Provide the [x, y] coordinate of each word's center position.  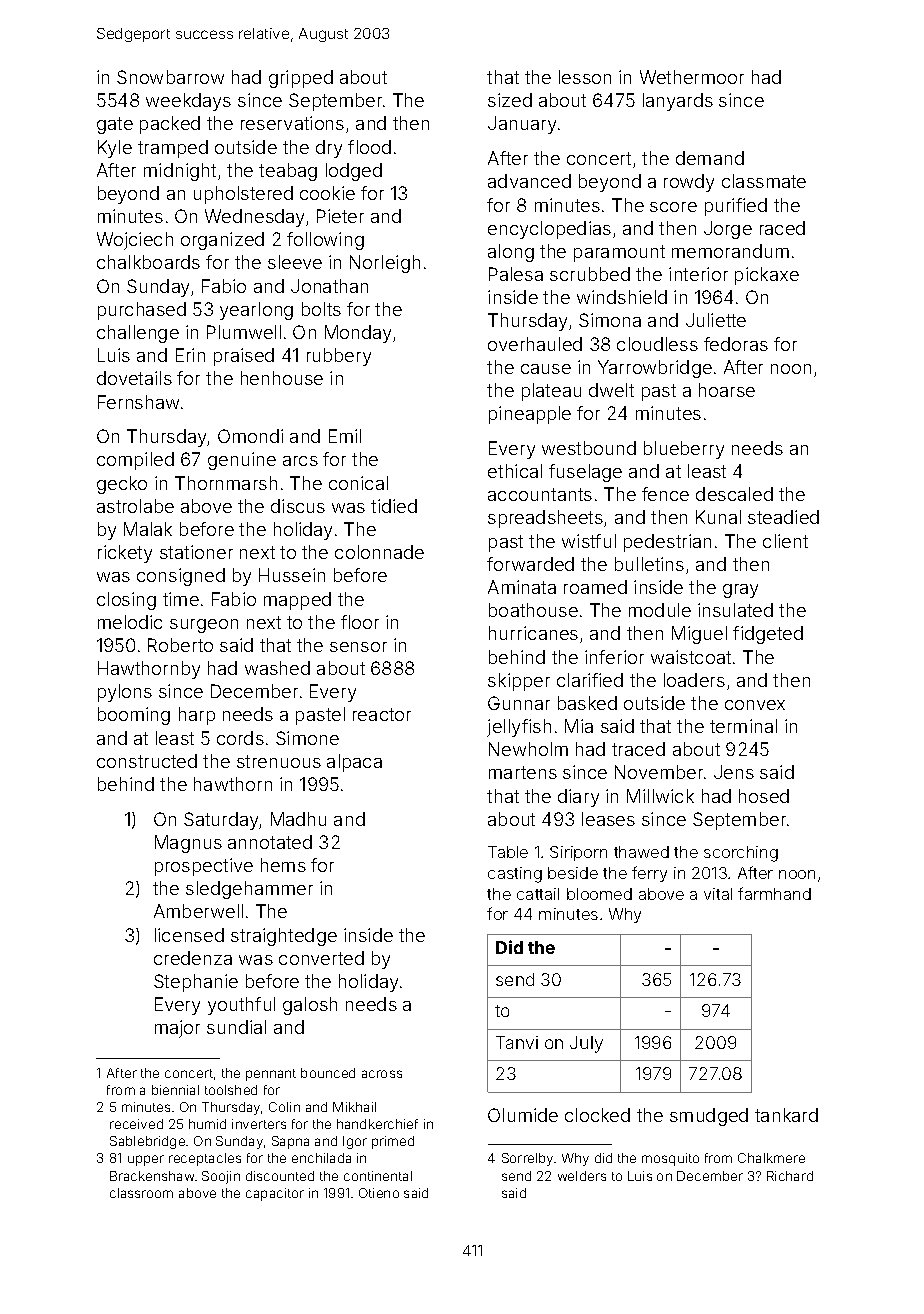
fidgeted [768, 635]
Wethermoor [692, 77]
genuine [242, 461]
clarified [590, 680]
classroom [141, 1193]
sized [510, 100]
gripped [301, 79]
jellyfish [519, 728]
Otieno [379, 1193]
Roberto [180, 645]
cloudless [657, 344]
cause [546, 369]
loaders [694, 680]
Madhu [298, 819]
